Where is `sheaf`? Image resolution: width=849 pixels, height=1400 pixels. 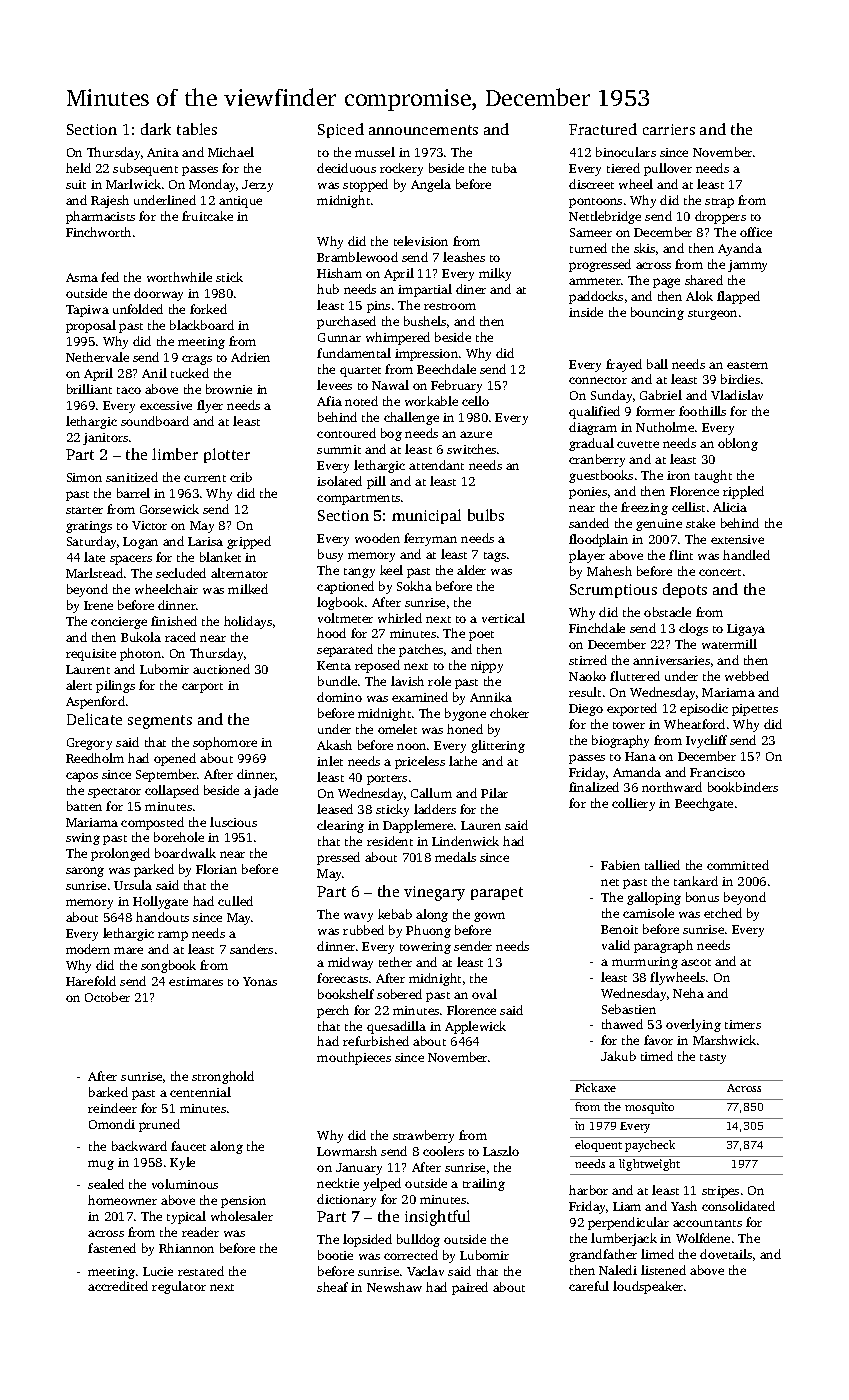
sheaf is located at coordinates (332, 1287).
